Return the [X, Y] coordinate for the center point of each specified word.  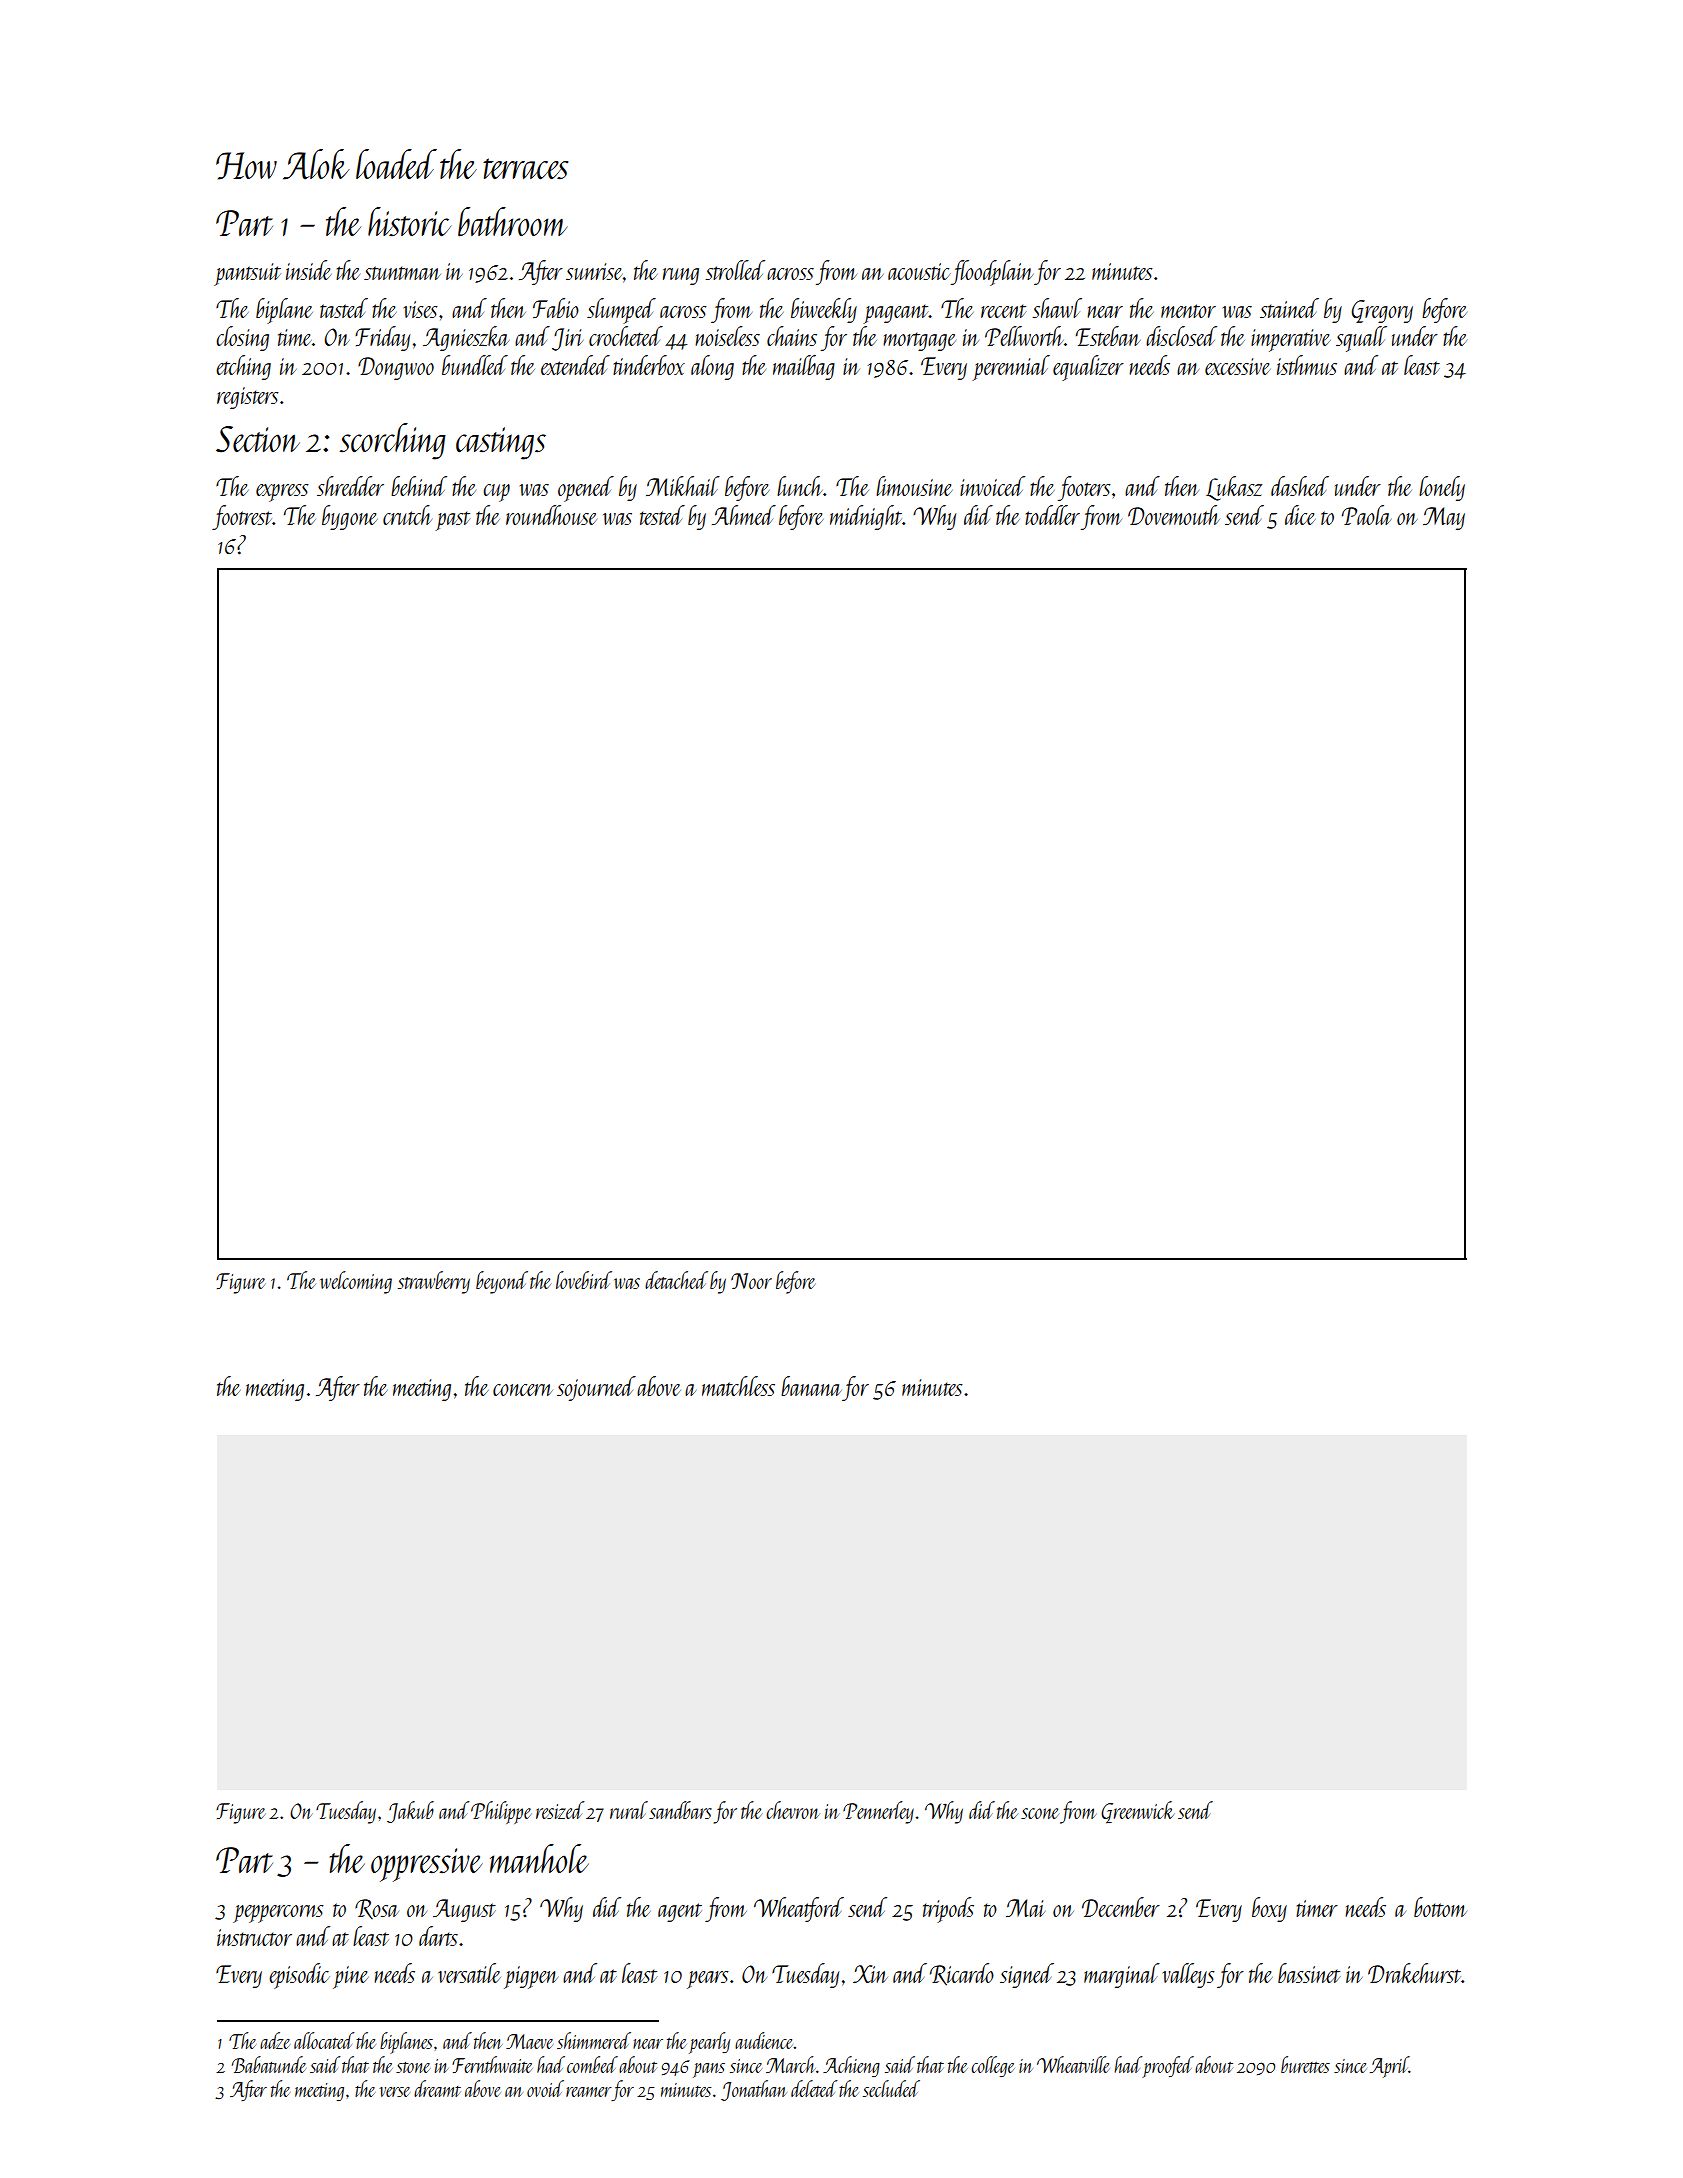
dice [1300, 515]
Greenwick [1137, 1812]
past [452, 521]
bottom [1440, 1907]
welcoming [356, 1282]
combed [592, 2064]
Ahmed [744, 515]
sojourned [596, 1388]
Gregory [1382, 311]
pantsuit [247, 274]
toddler [1052, 515]
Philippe [501, 1812]
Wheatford [799, 1909]
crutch [407, 515]
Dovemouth [1174, 515]
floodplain [992, 273]
